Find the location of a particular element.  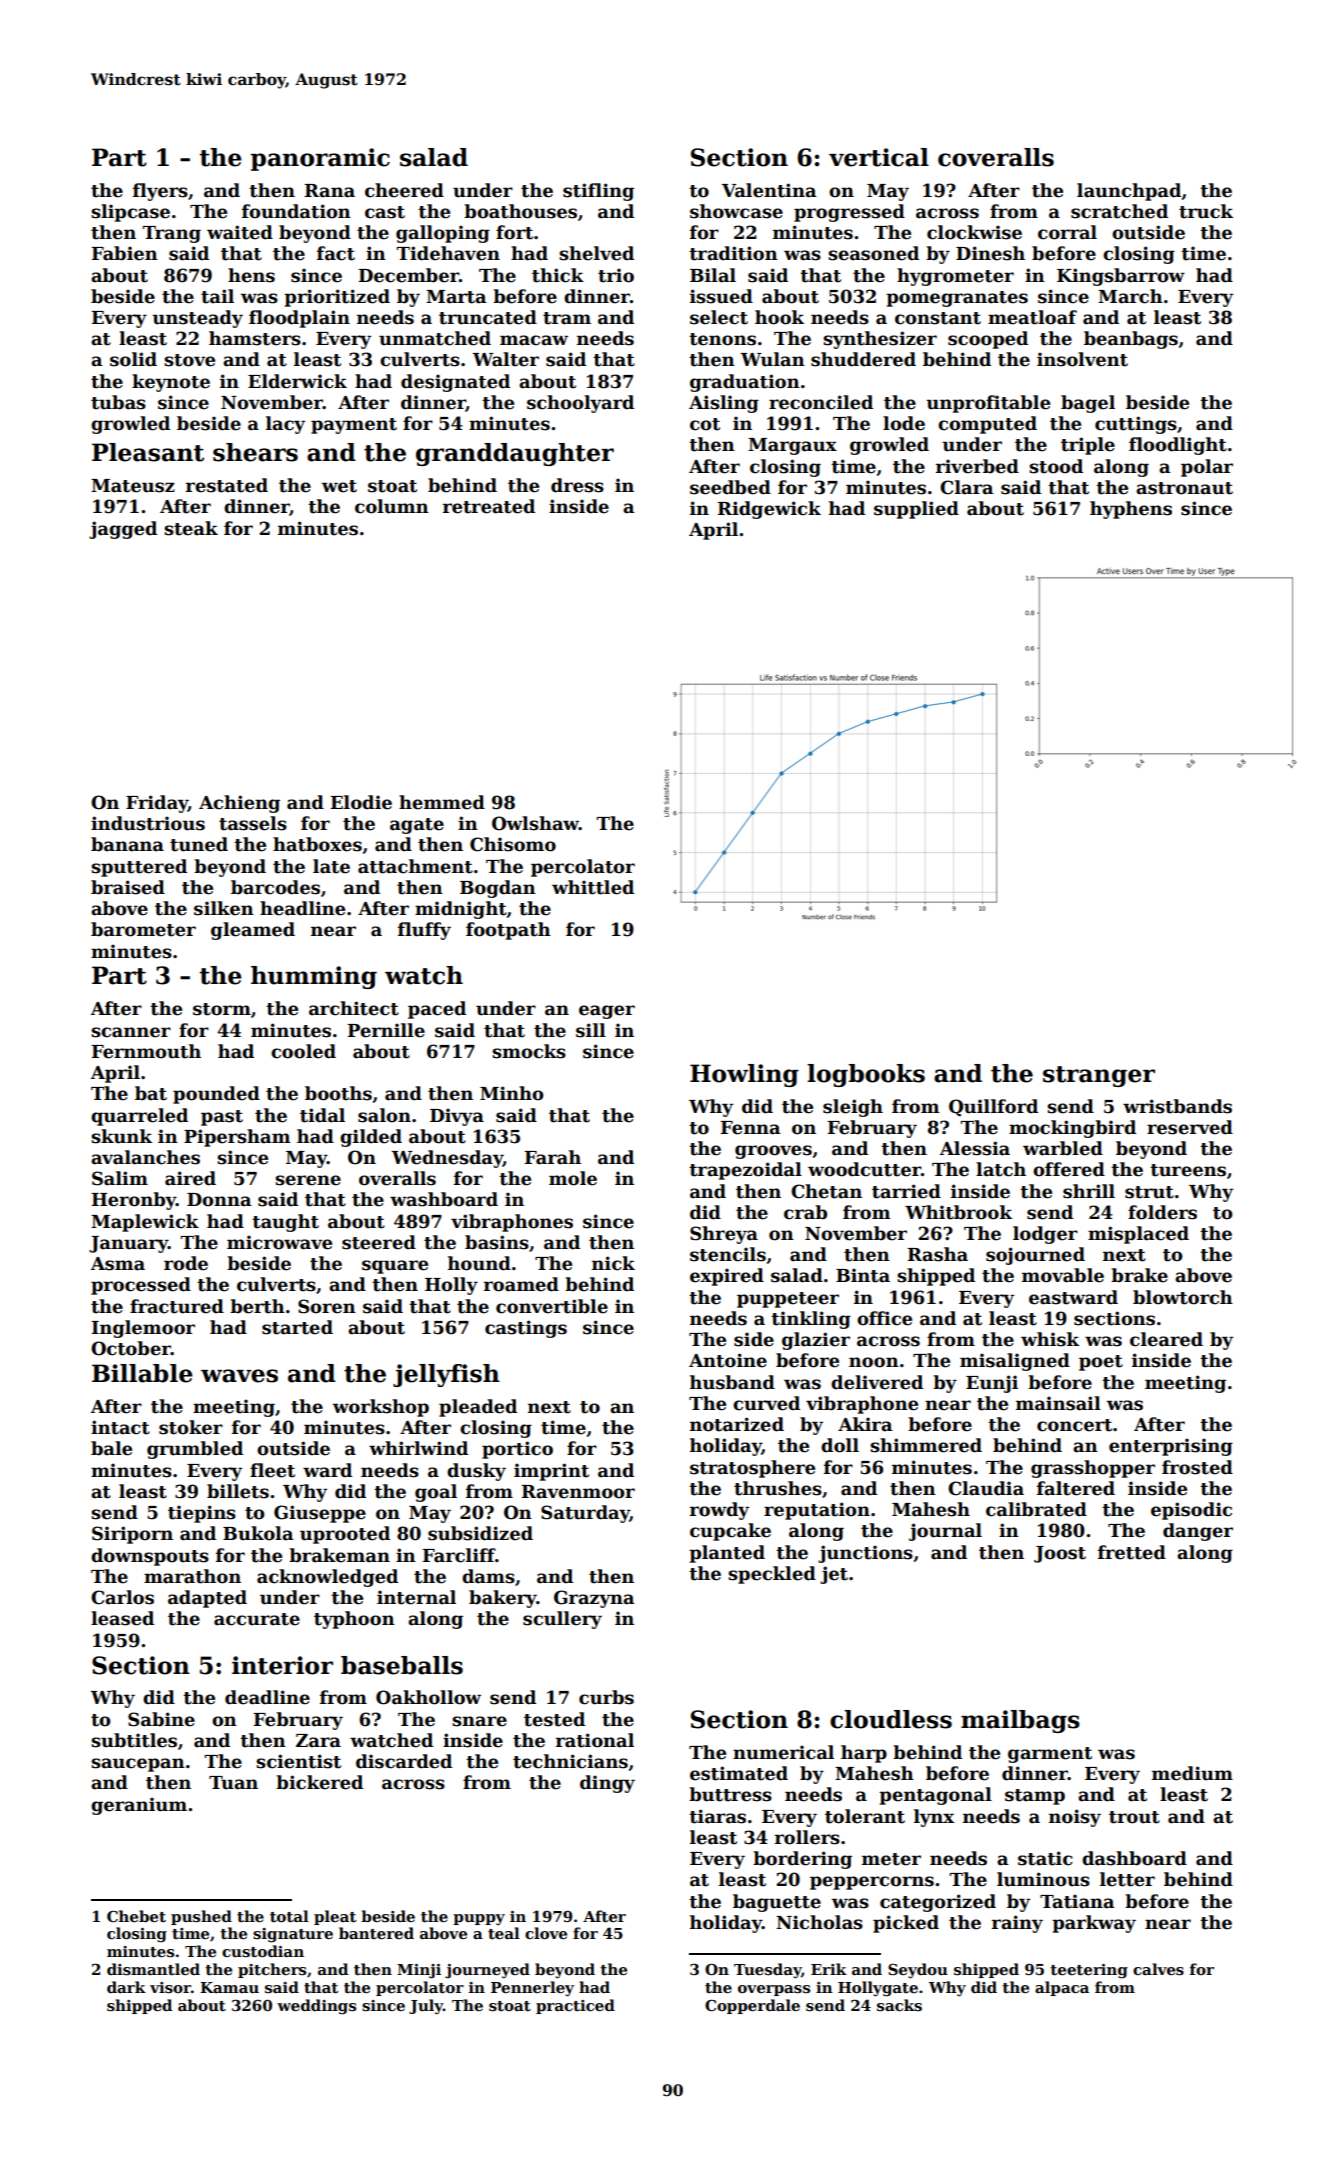

Achieng is located at coordinates (239, 804).
